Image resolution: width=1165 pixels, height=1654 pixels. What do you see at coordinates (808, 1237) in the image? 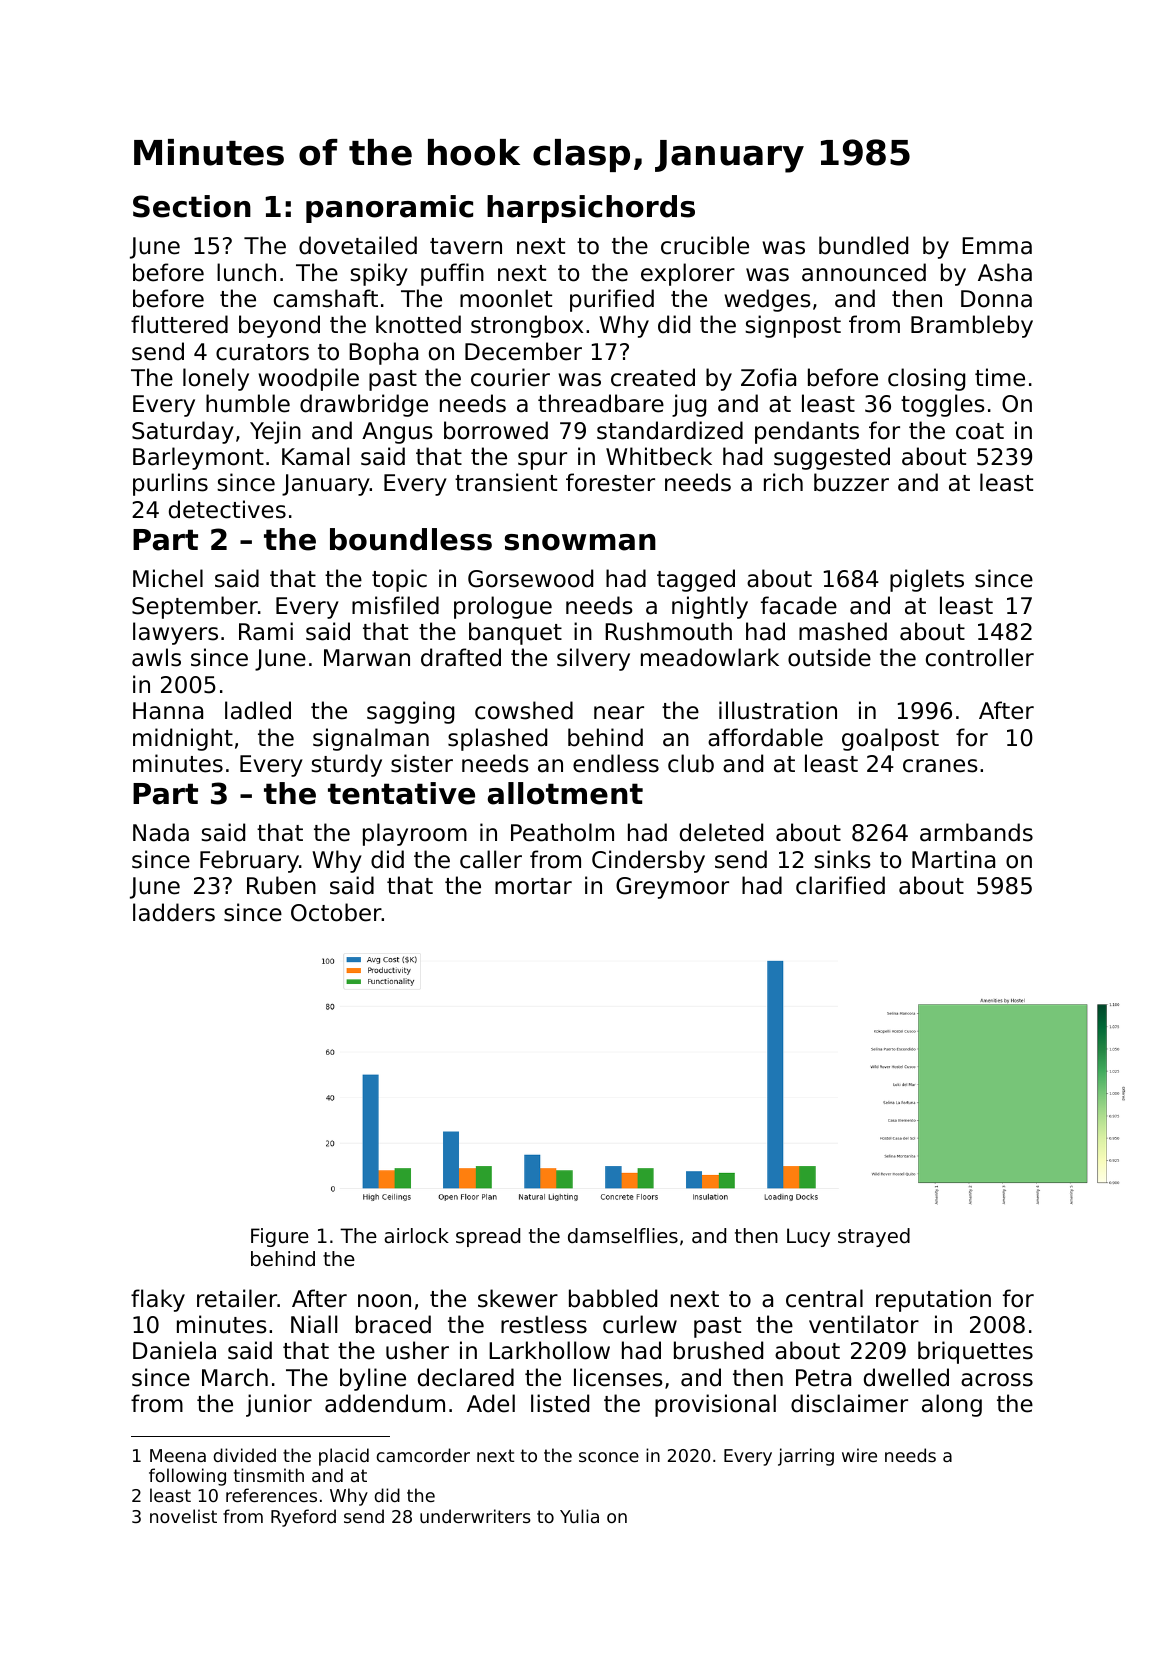
I see `Lucy` at bounding box center [808, 1237].
